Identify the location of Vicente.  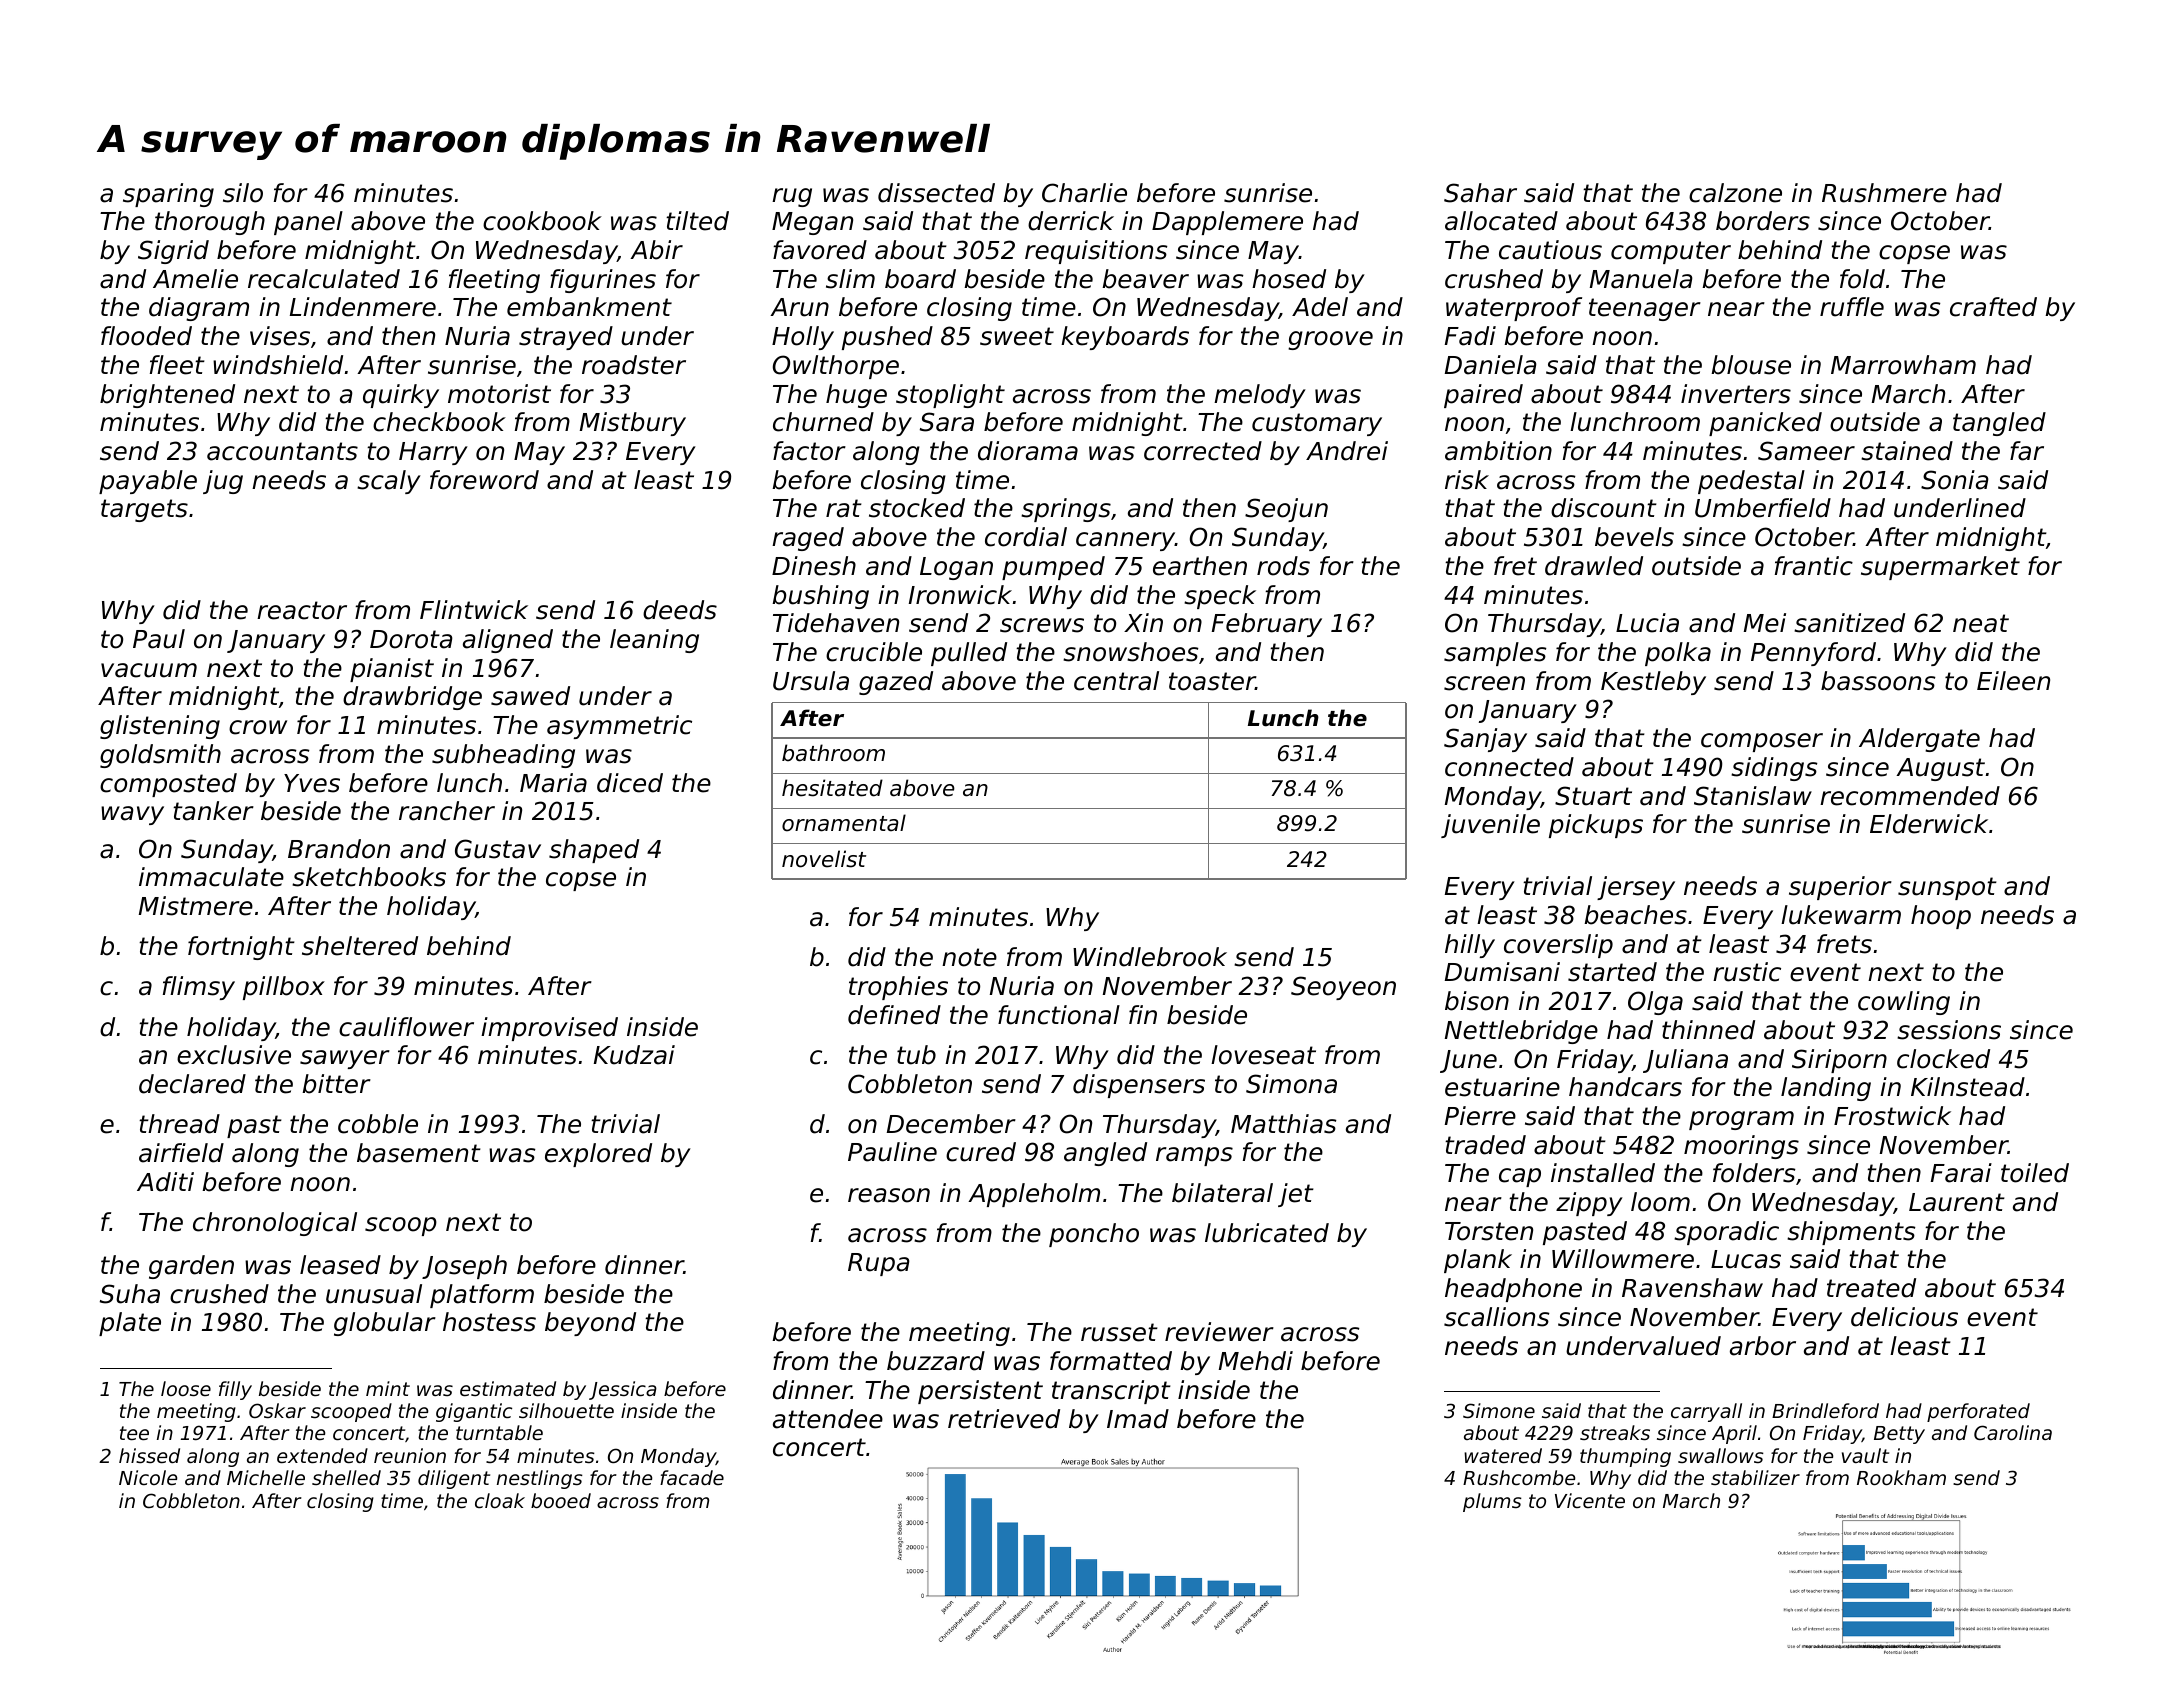
(1590, 1500).
